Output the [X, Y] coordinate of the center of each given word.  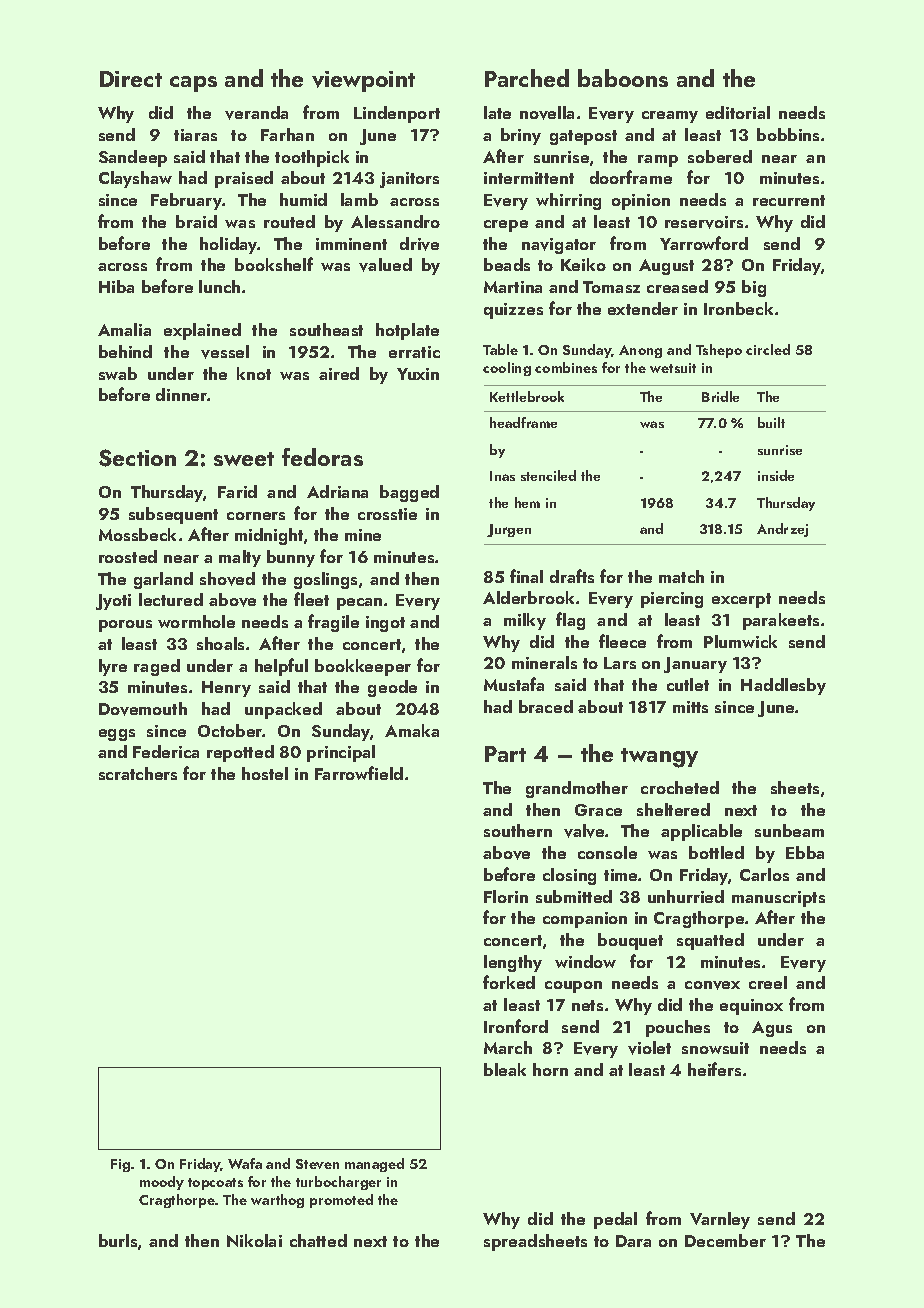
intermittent [529, 178]
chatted [318, 1240]
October [230, 730]
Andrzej [782, 530]
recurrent [789, 200]
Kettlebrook [527, 396]
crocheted [680, 787]
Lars [620, 663]
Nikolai [254, 1240]
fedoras [322, 457]
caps [193, 84]
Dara [633, 1241]
